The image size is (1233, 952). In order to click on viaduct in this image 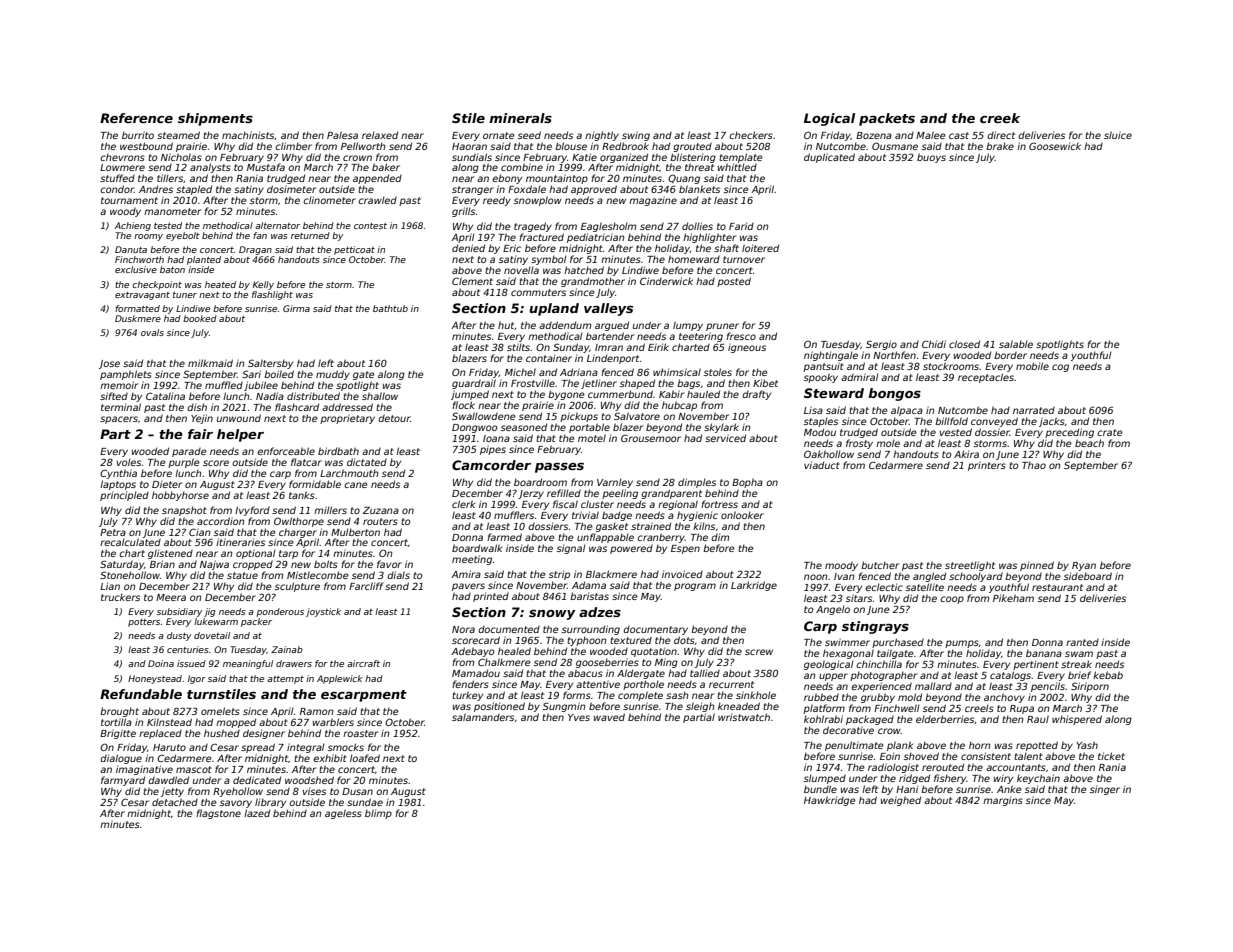, I will do `click(822, 465)`.
